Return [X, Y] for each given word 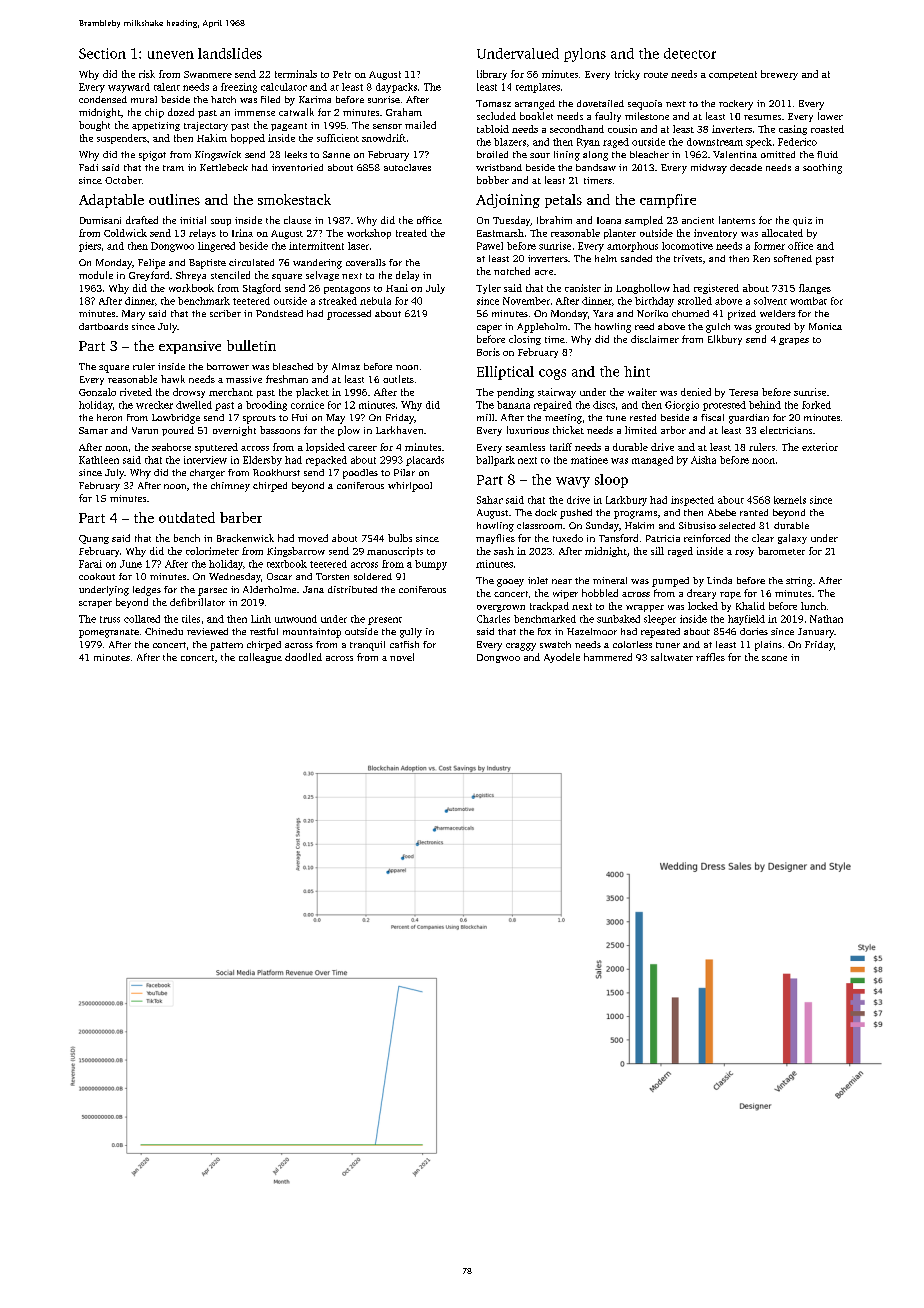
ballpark [495, 461]
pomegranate [109, 633]
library [492, 75]
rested [643, 417]
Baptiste [207, 264]
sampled [644, 221]
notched [512, 271]
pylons [585, 55]
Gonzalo [97, 392]
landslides [230, 53]
